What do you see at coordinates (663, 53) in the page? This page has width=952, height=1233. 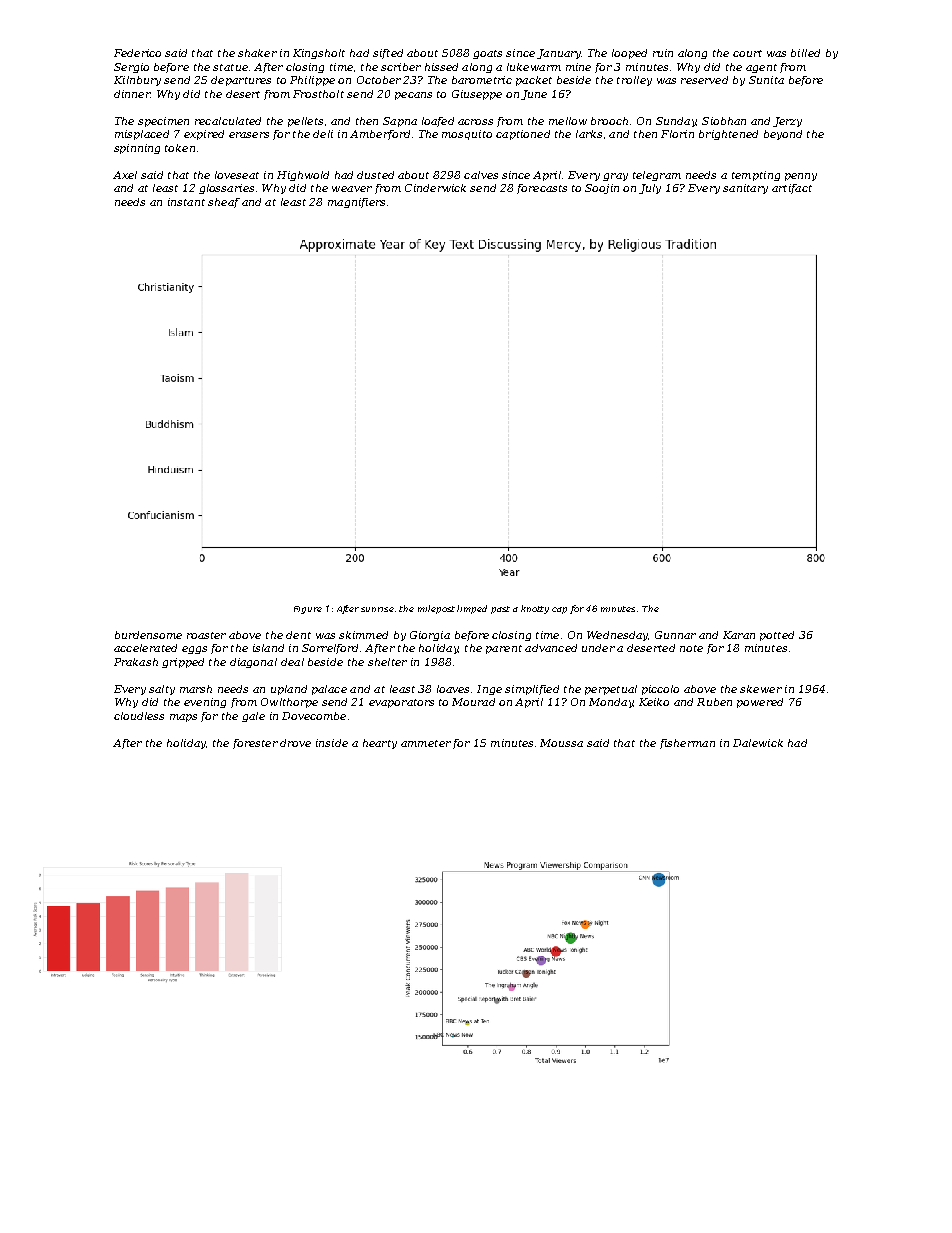 I see `ruin` at bounding box center [663, 53].
